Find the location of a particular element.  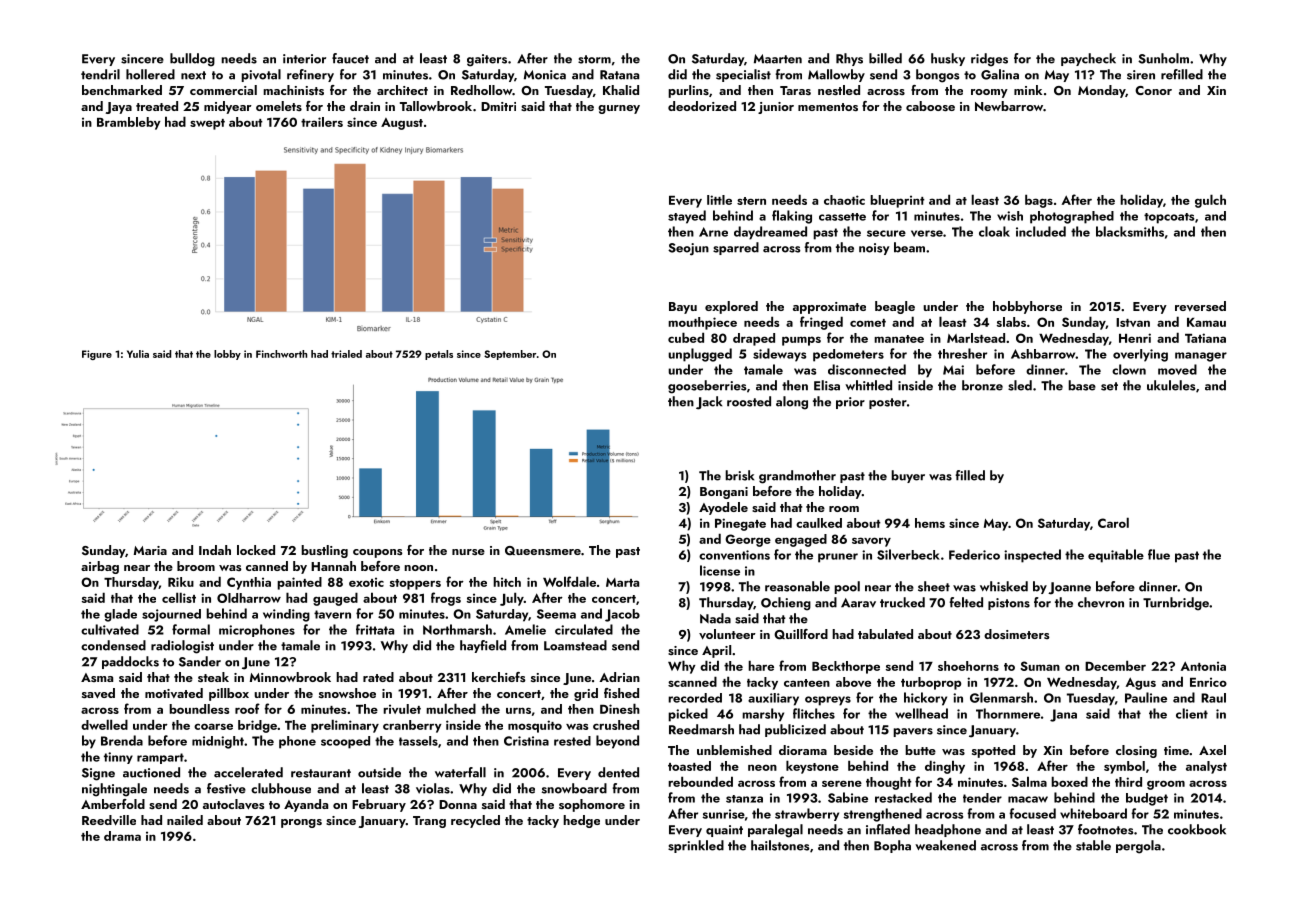

grandmother is located at coordinates (797, 477).
